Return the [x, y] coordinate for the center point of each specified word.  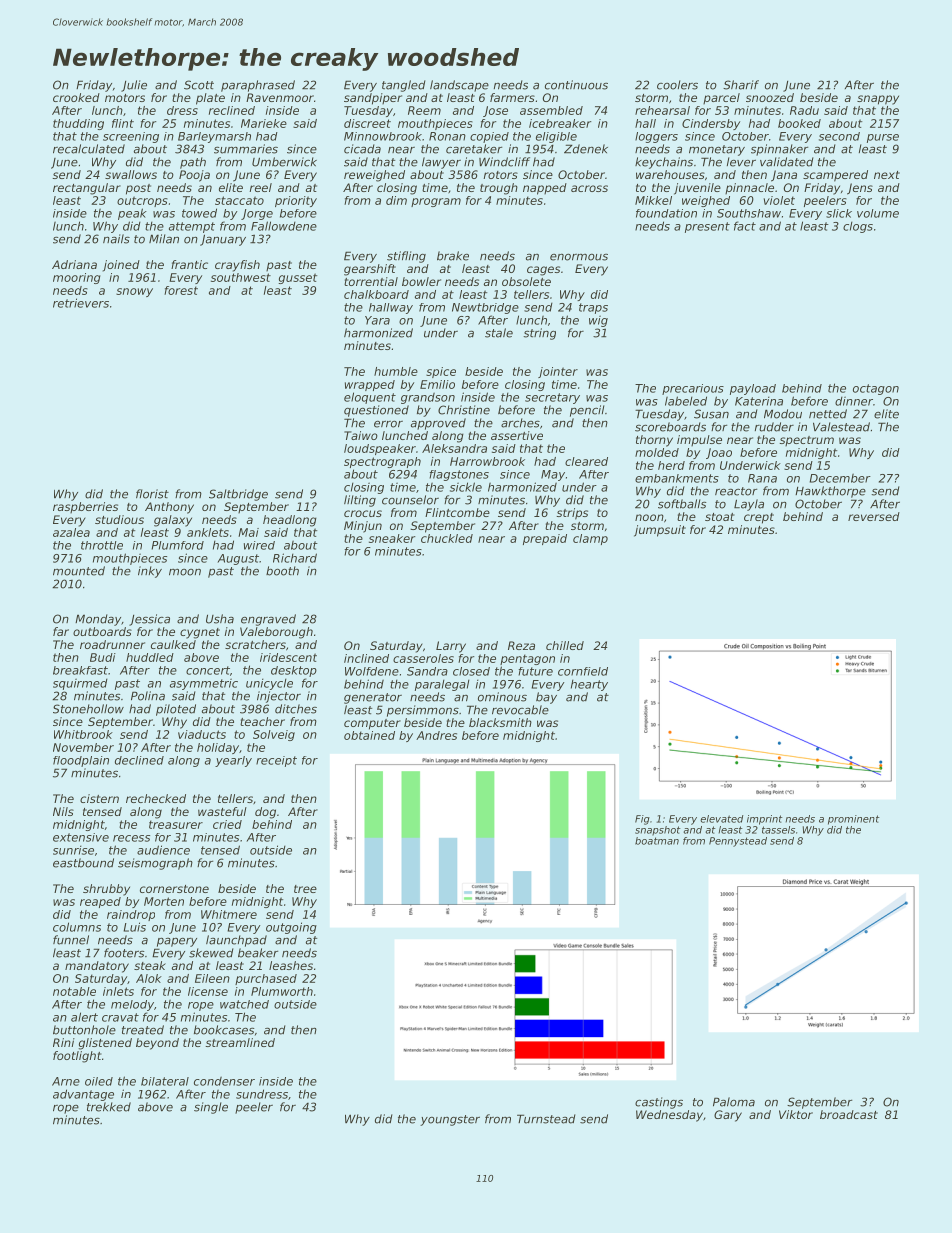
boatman [657, 841]
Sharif [741, 85]
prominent [854, 820]
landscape [459, 86]
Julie [134, 86]
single [211, 1108]
